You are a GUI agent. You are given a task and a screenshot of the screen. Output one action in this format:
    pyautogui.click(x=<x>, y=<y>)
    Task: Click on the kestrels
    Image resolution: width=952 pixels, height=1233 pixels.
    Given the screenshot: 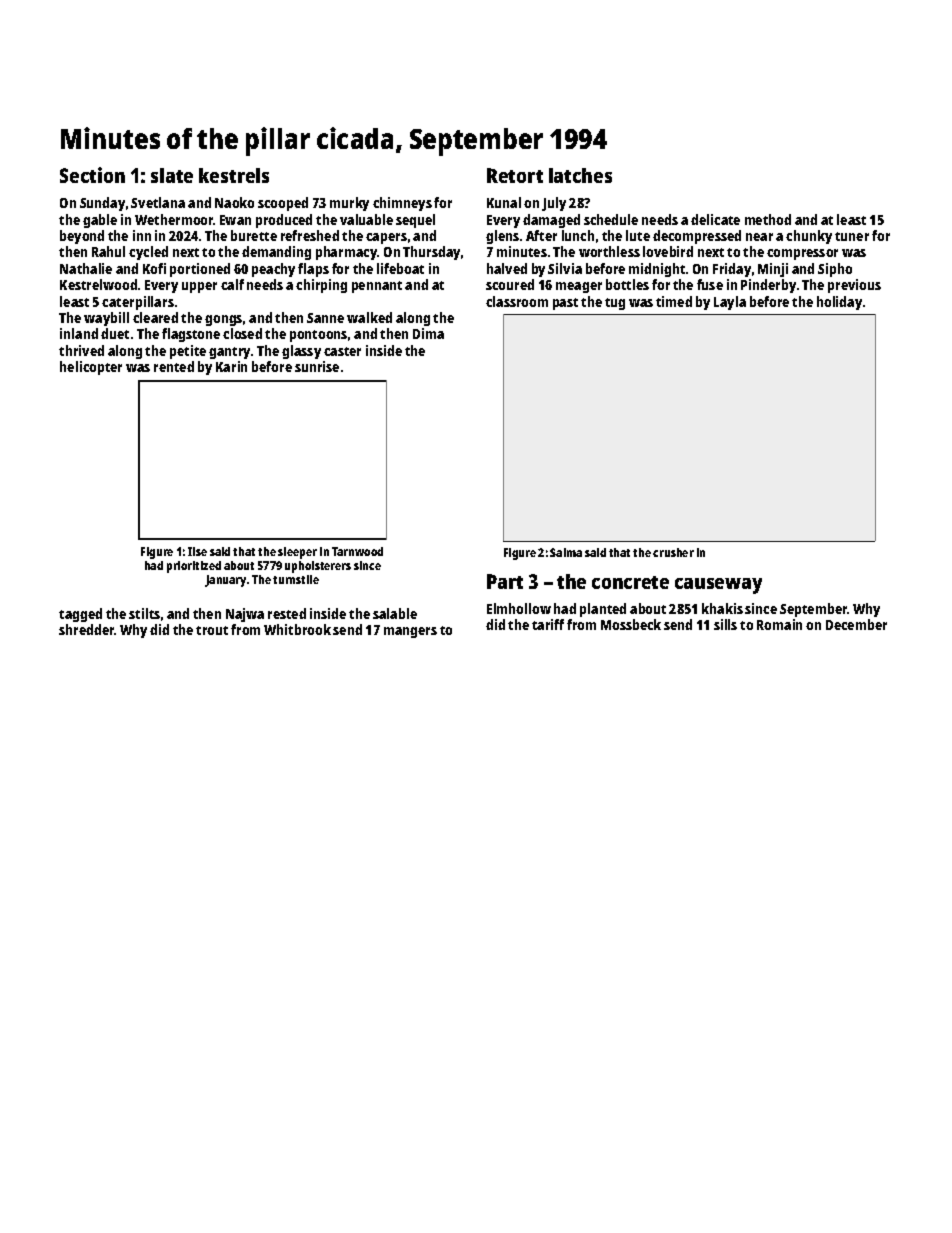 What is the action you would take?
    pyautogui.click(x=234, y=175)
